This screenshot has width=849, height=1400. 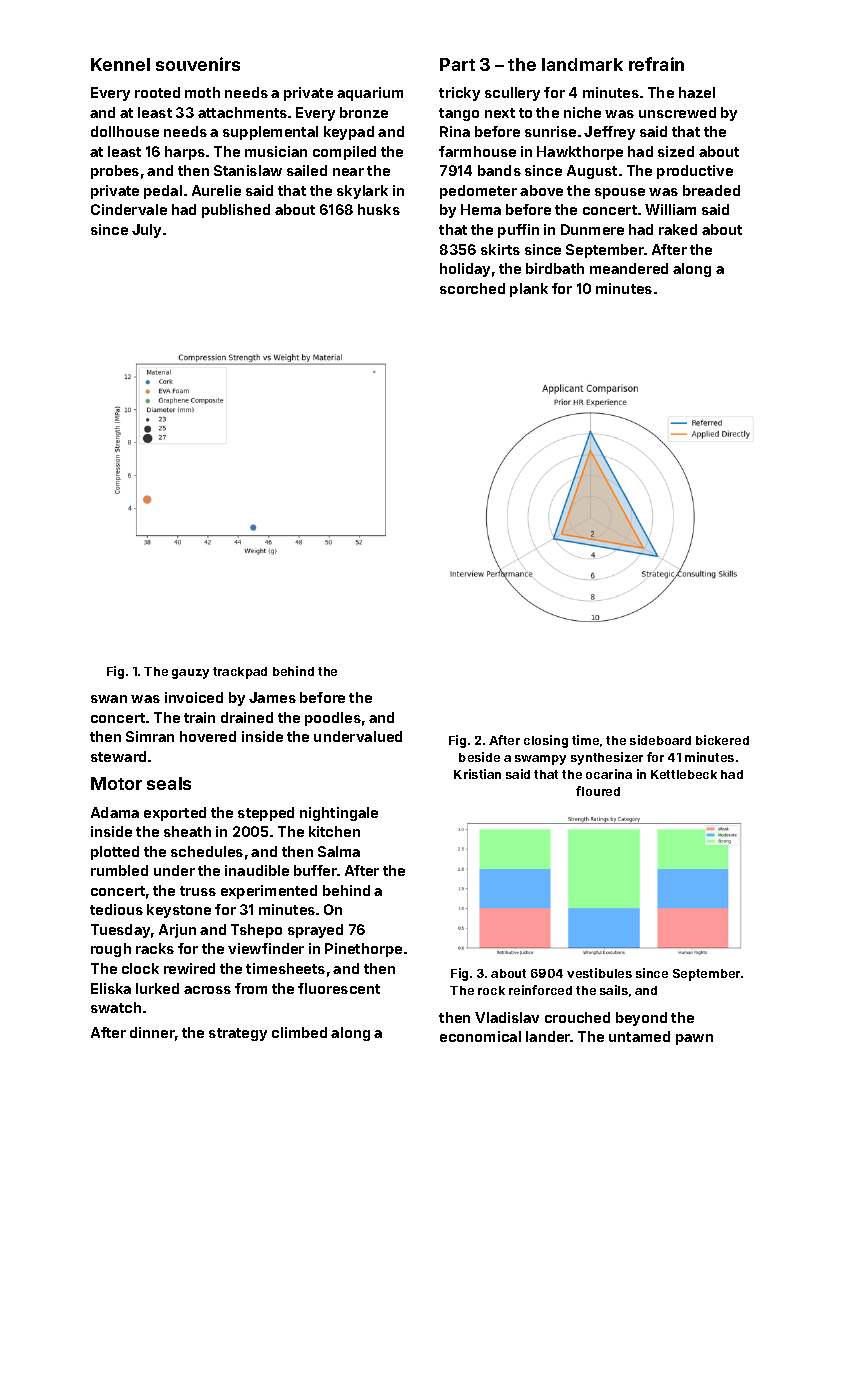 I want to click on gauzy, so click(x=190, y=674).
